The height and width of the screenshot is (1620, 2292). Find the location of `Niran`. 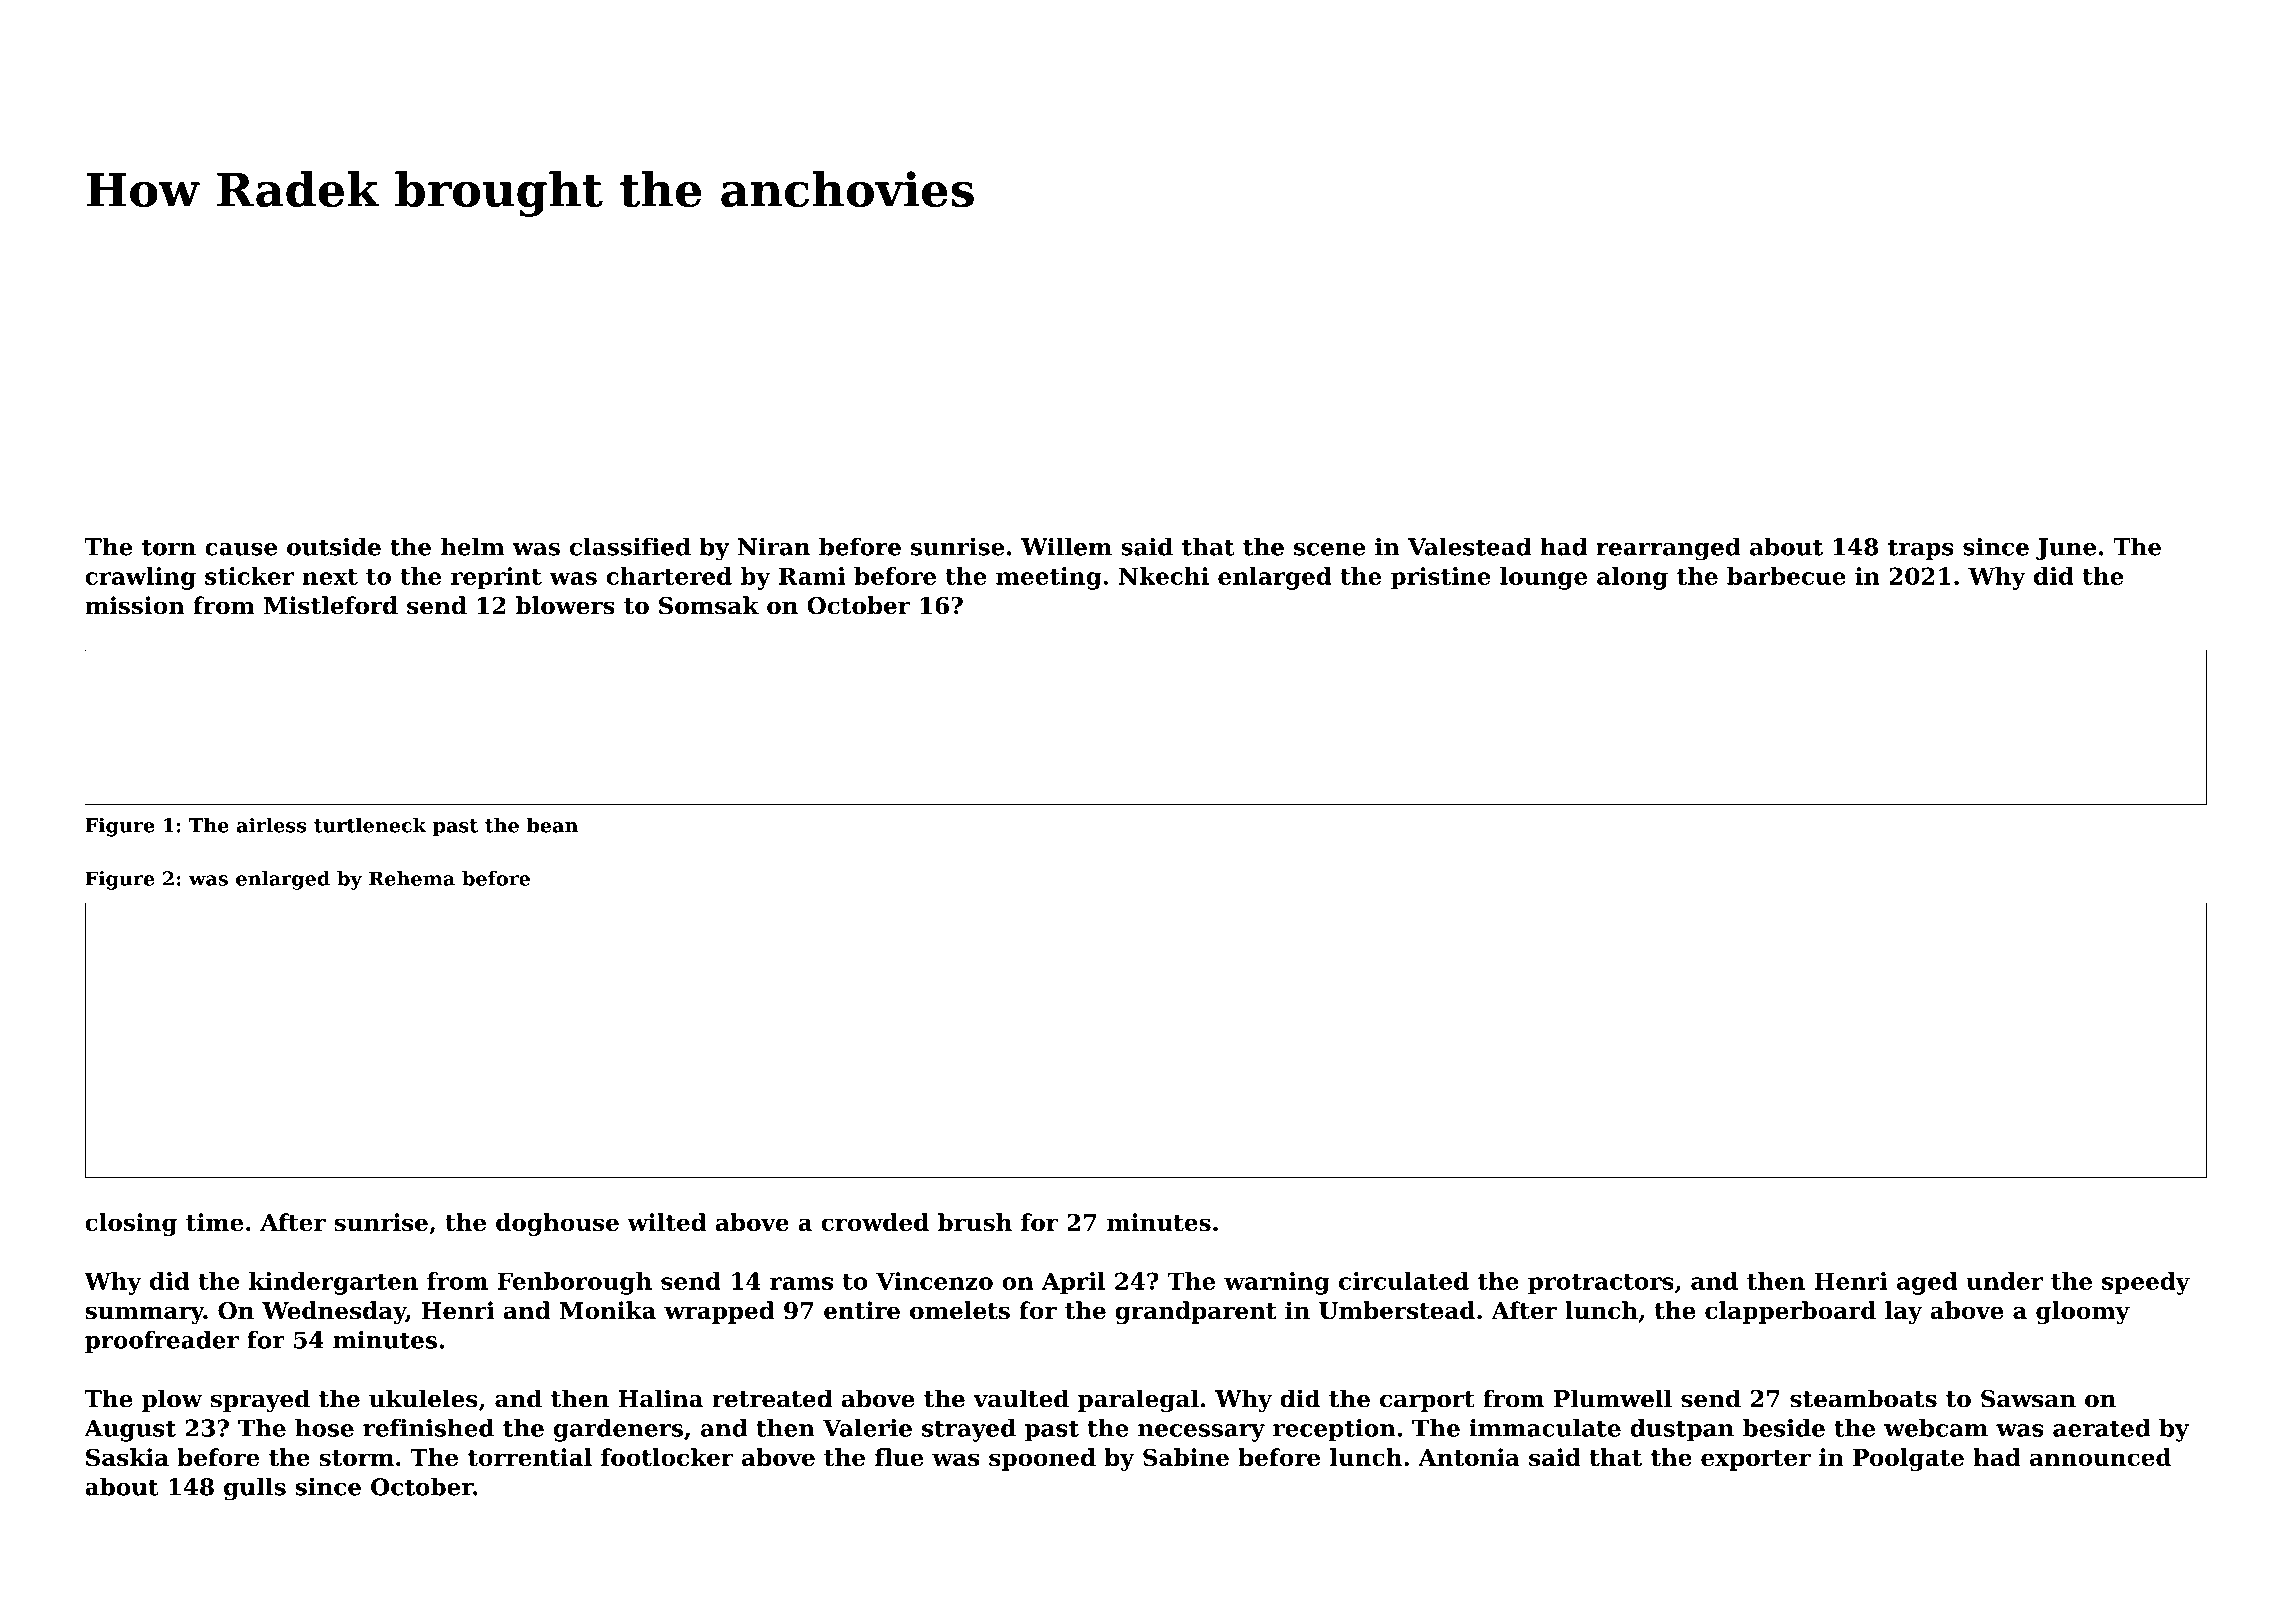

Niran is located at coordinates (774, 546).
